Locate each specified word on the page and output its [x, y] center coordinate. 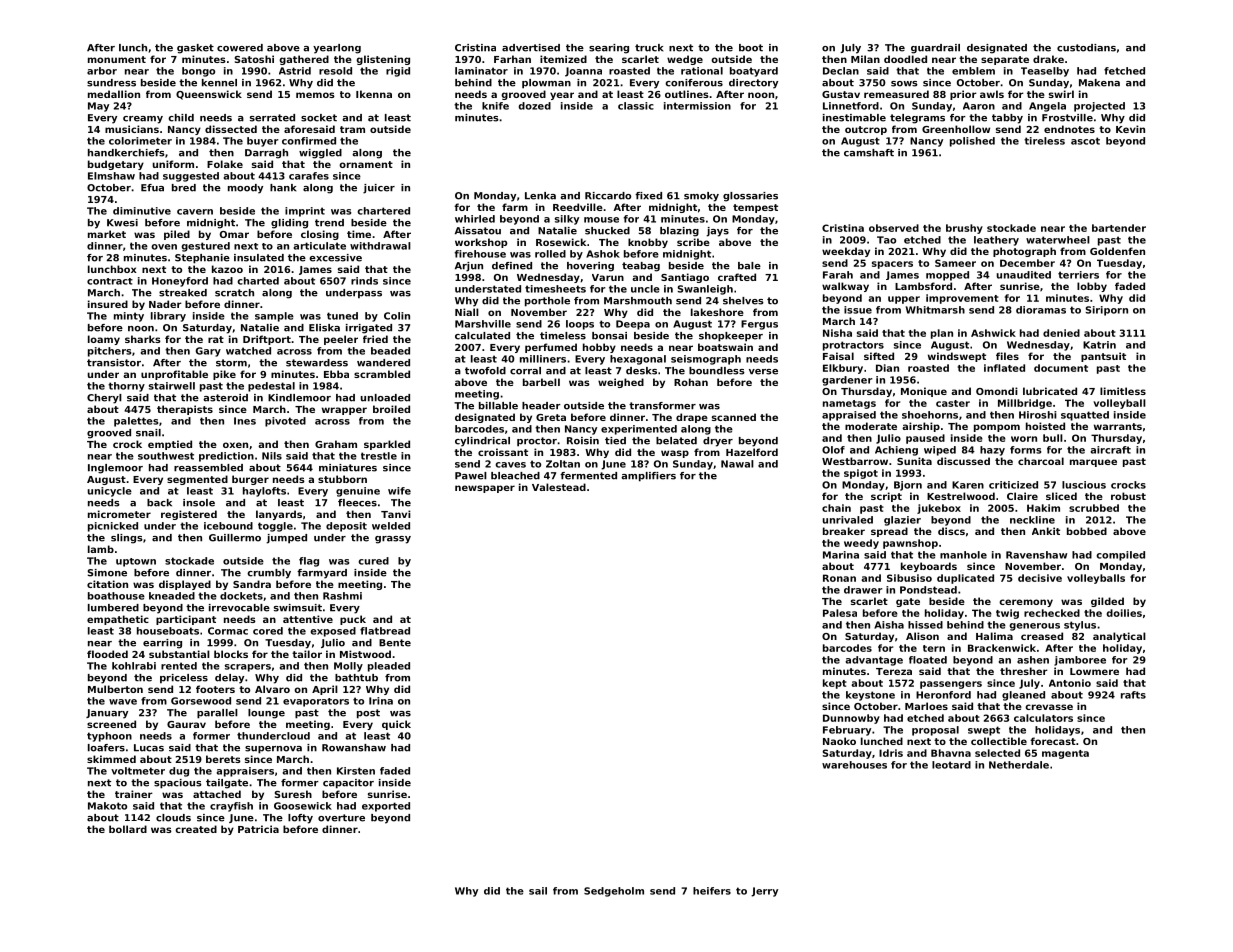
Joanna [583, 72]
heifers [712, 891]
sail [538, 891]
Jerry [764, 892]
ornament [366, 164]
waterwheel [1058, 240]
